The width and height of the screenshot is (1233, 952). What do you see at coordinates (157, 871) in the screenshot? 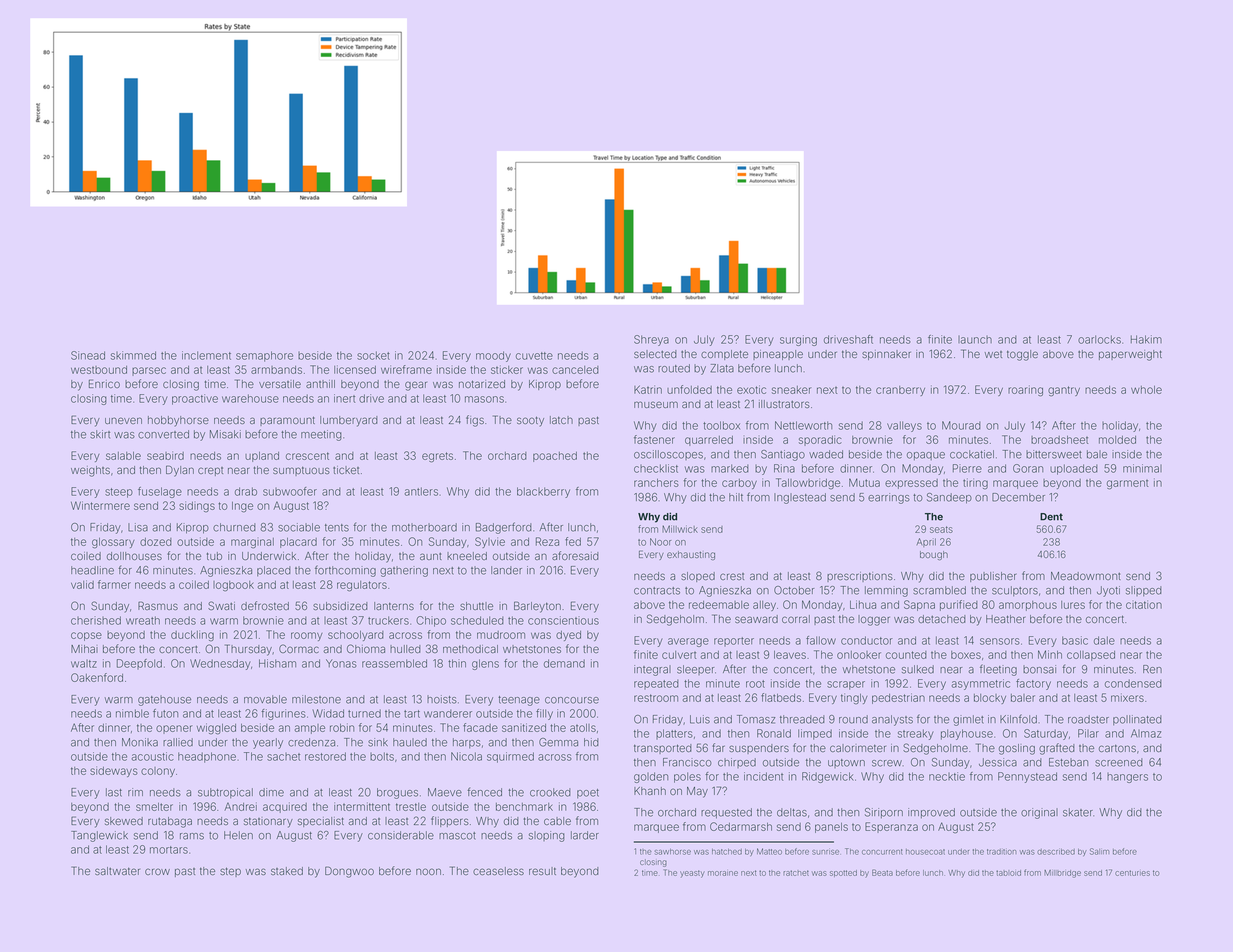
I see `crow` at bounding box center [157, 871].
